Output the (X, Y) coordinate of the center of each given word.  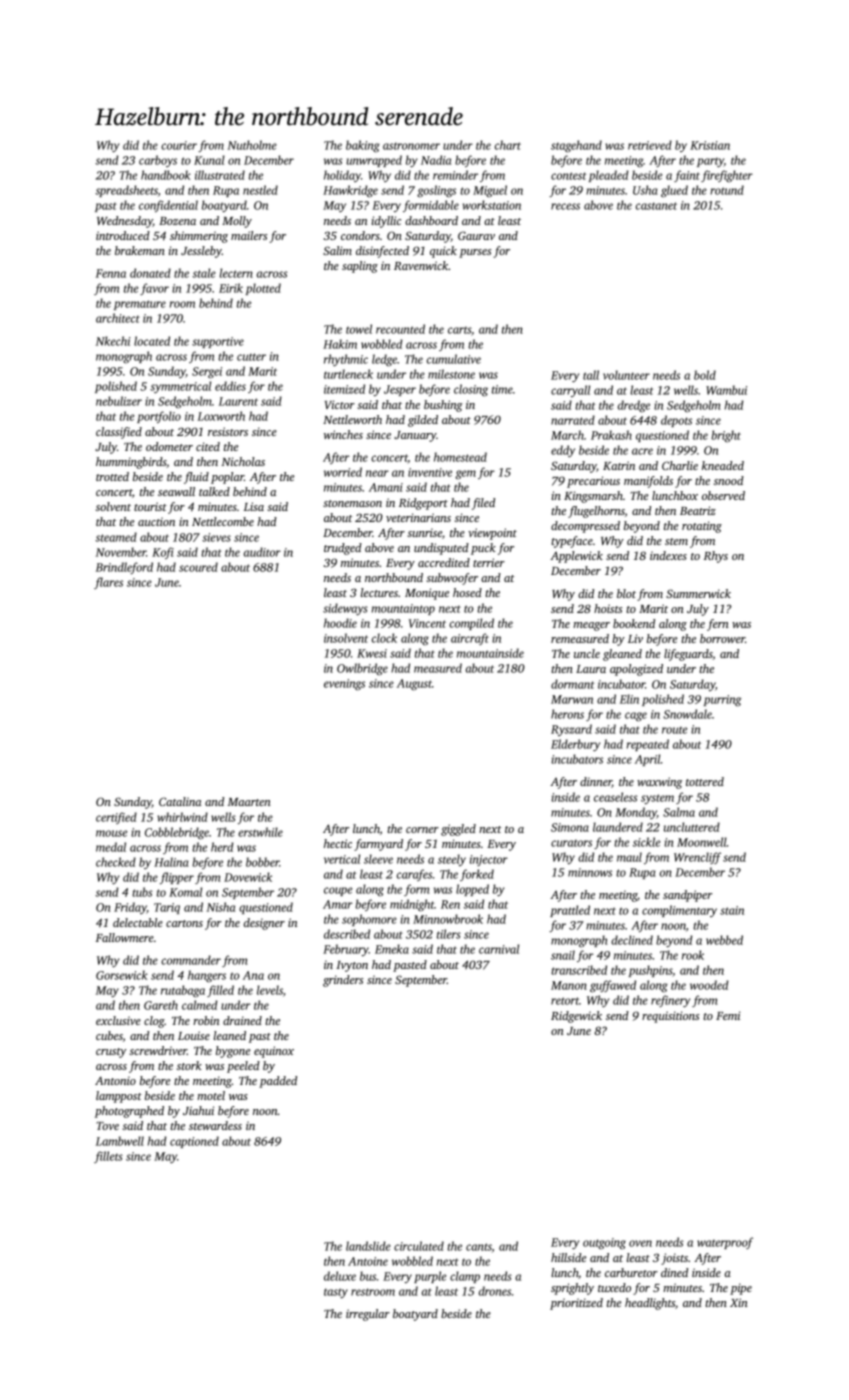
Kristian (710, 145)
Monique (427, 594)
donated (150, 273)
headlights (650, 1304)
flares (108, 583)
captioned (194, 1142)
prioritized (576, 1304)
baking (363, 146)
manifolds (648, 482)
